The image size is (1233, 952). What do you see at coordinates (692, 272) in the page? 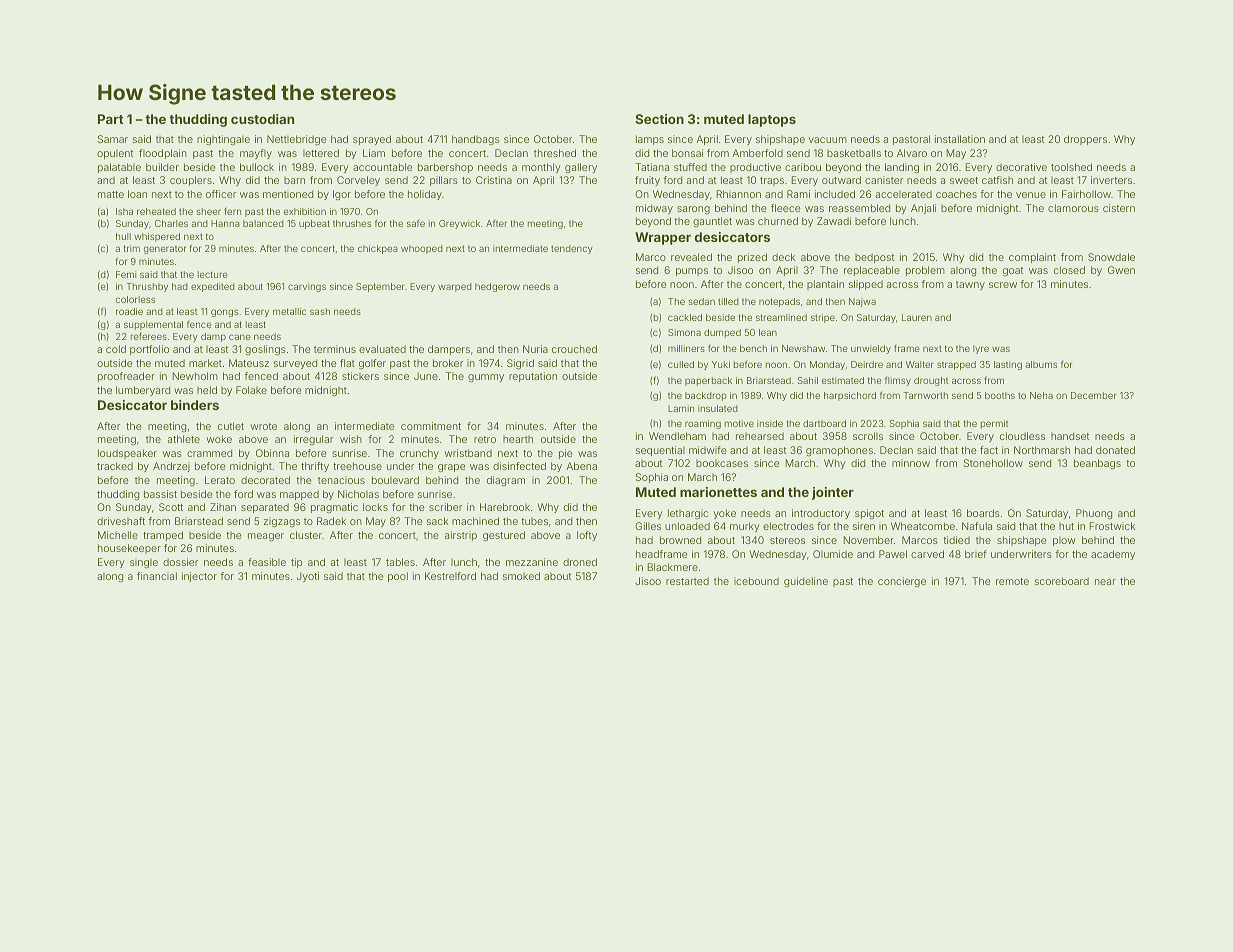
I see `pumps` at bounding box center [692, 272].
